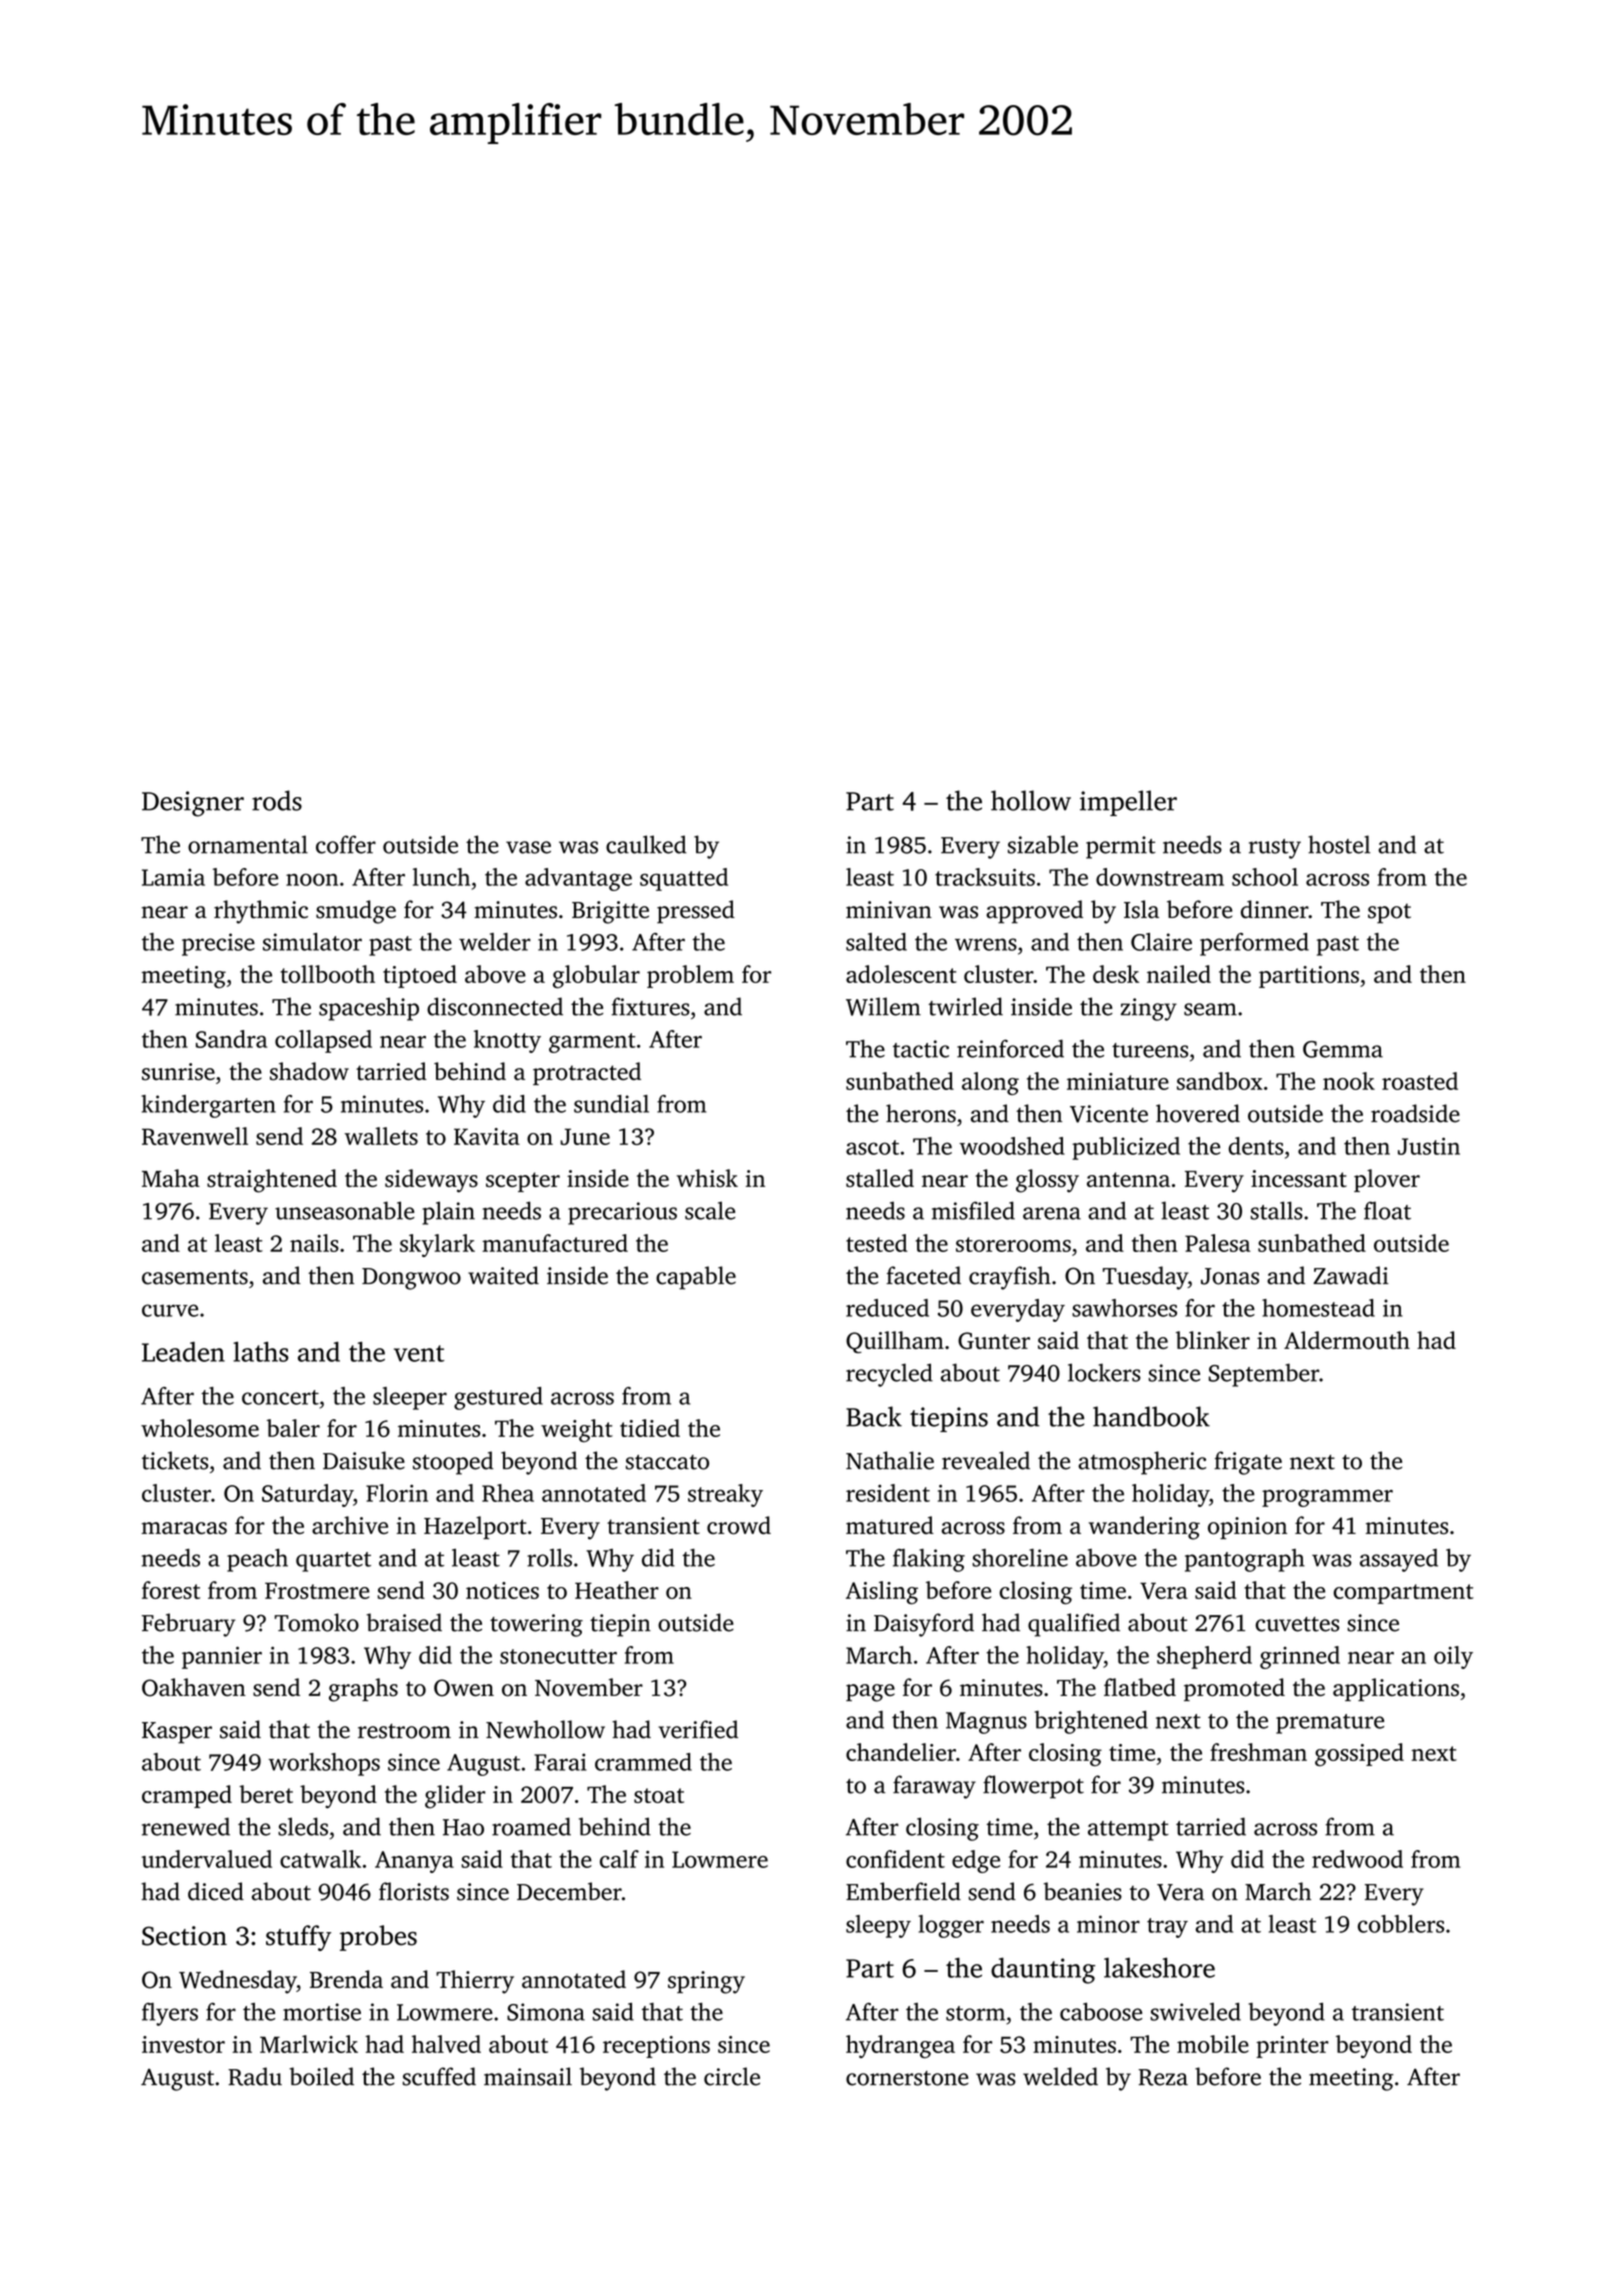 The height and width of the screenshot is (2292, 1620). Describe the element at coordinates (986, 944) in the screenshot. I see `wrens` at that location.
